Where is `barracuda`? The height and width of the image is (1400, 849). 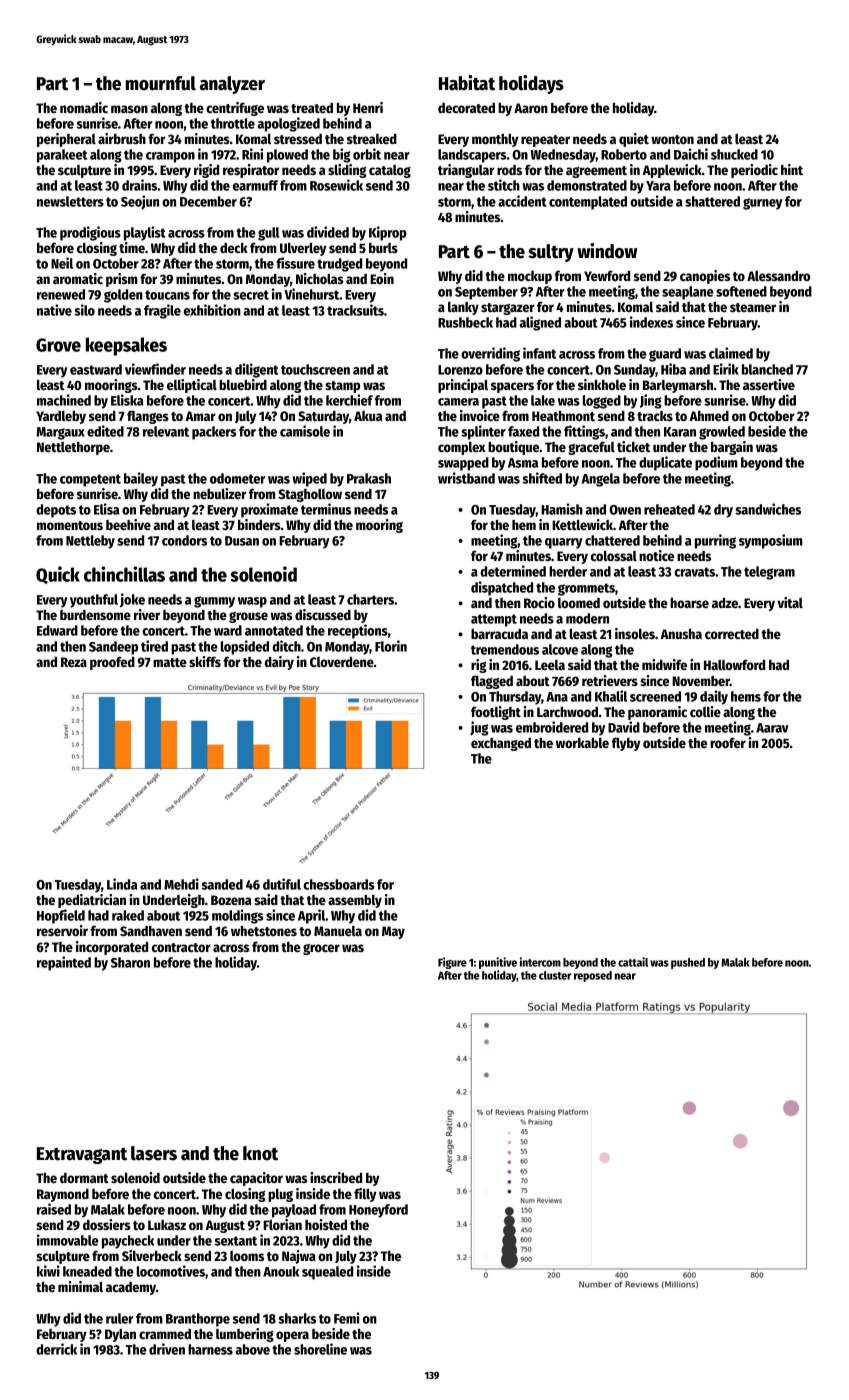
barracuda is located at coordinates (499, 634).
